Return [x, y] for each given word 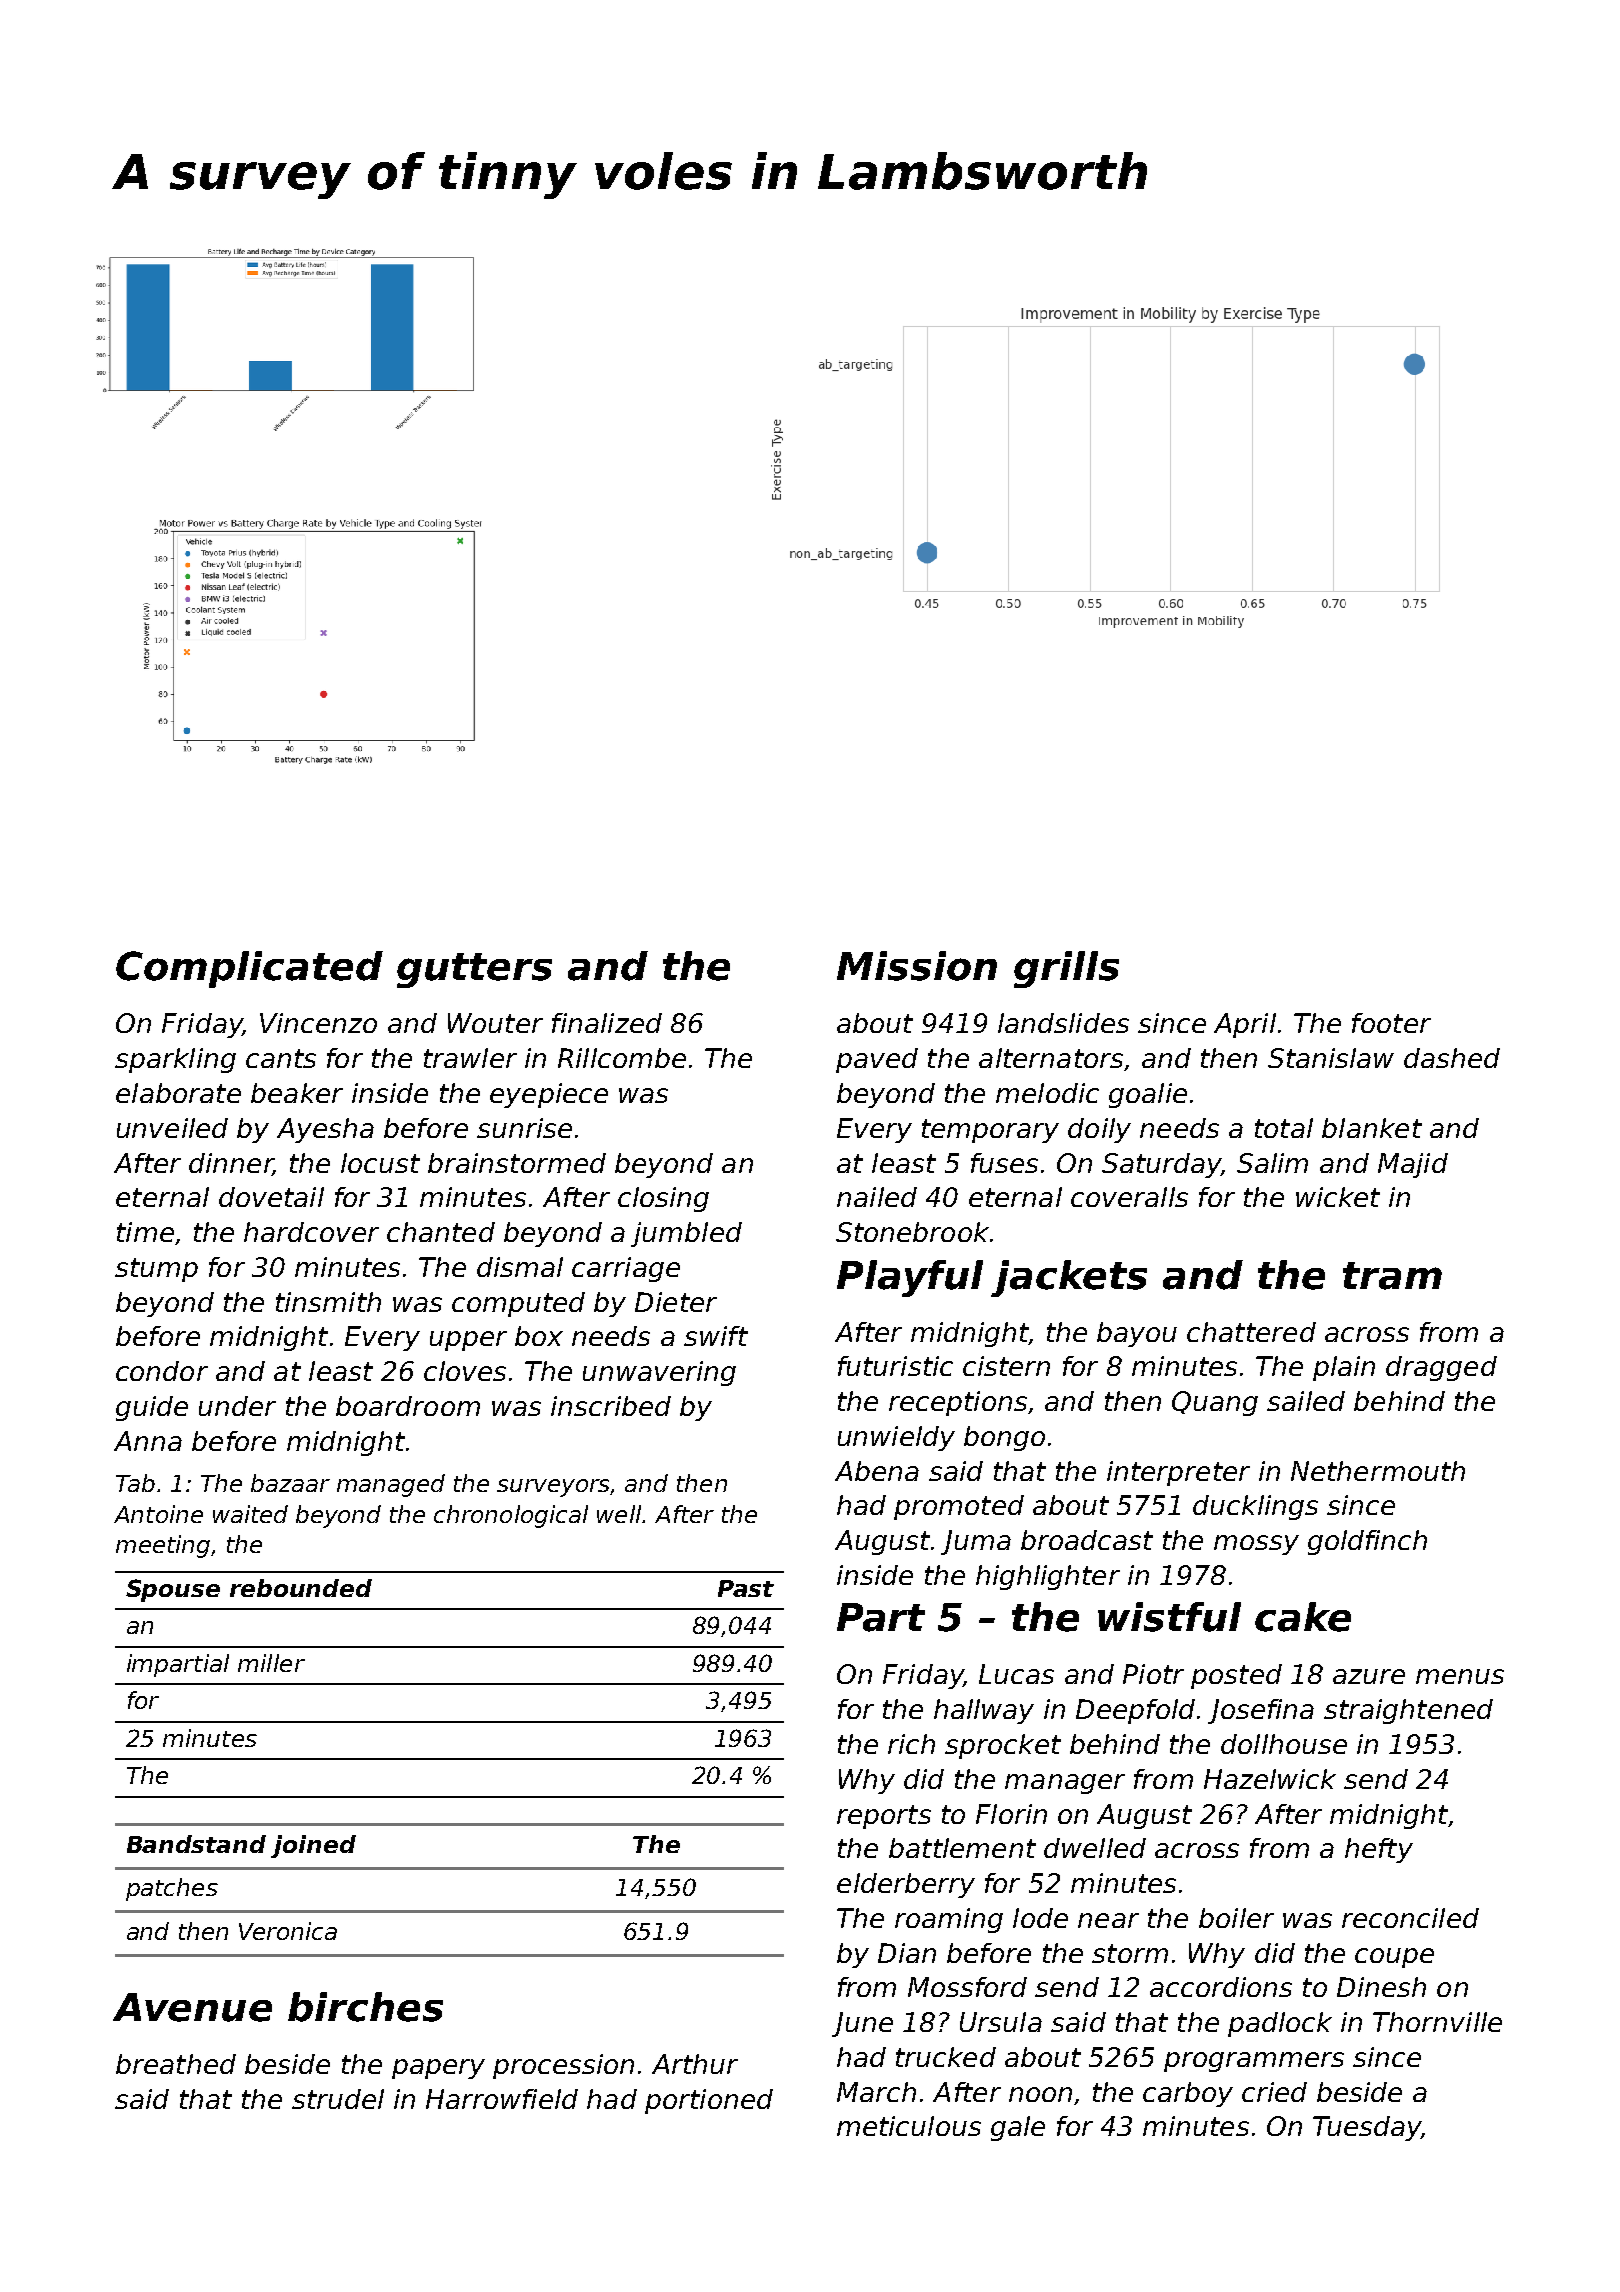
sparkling [175, 1060]
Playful [910, 1278]
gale [1018, 2128]
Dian [907, 1953]
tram [1392, 1276]
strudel [338, 2099]
